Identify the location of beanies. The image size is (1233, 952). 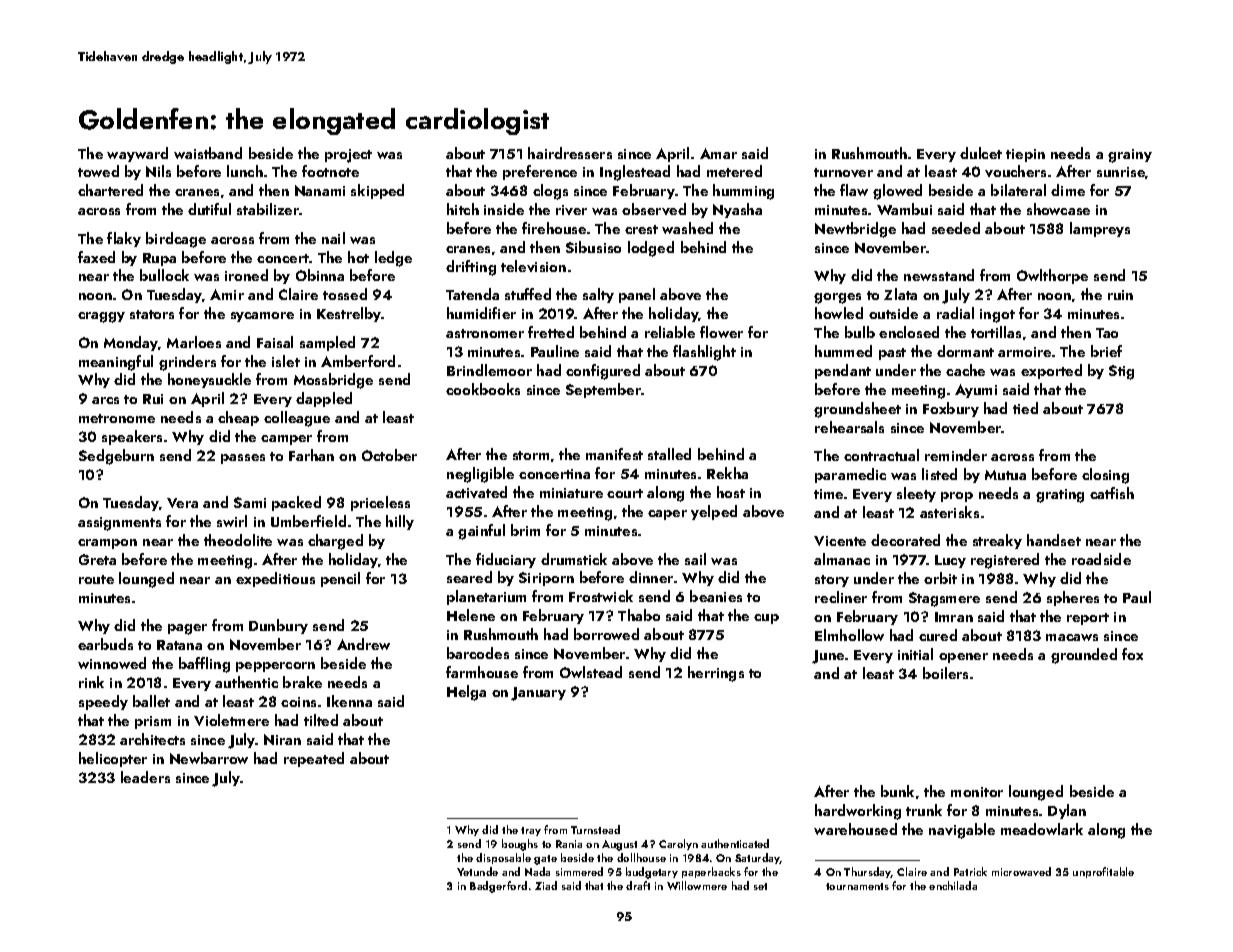
(716, 596).
